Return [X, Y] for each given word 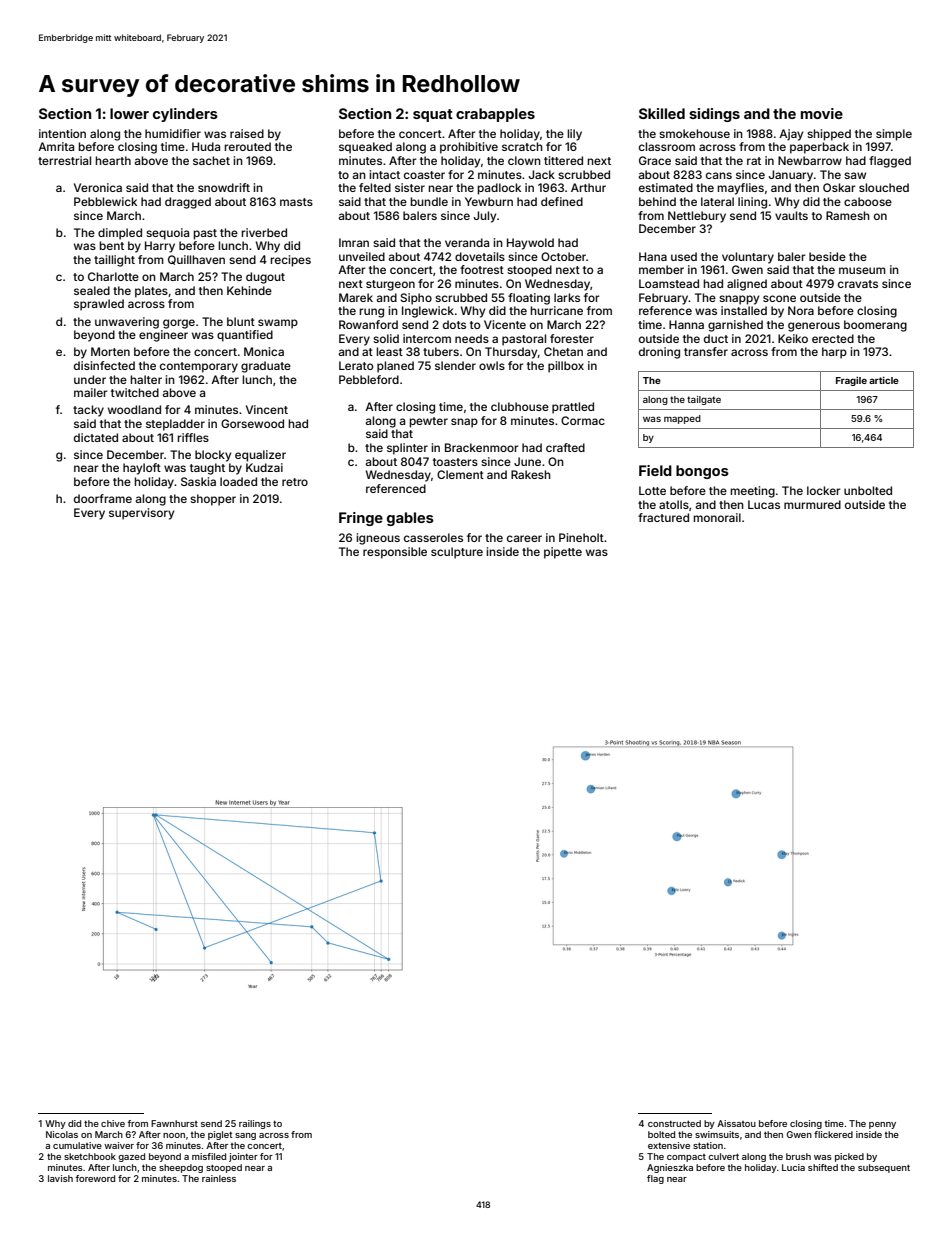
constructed [674, 1123]
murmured [812, 504]
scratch [522, 146]
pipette [563, 553]
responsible [395, 553]
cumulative [77, 1145]
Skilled [662, 113]
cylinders [185, 115]
